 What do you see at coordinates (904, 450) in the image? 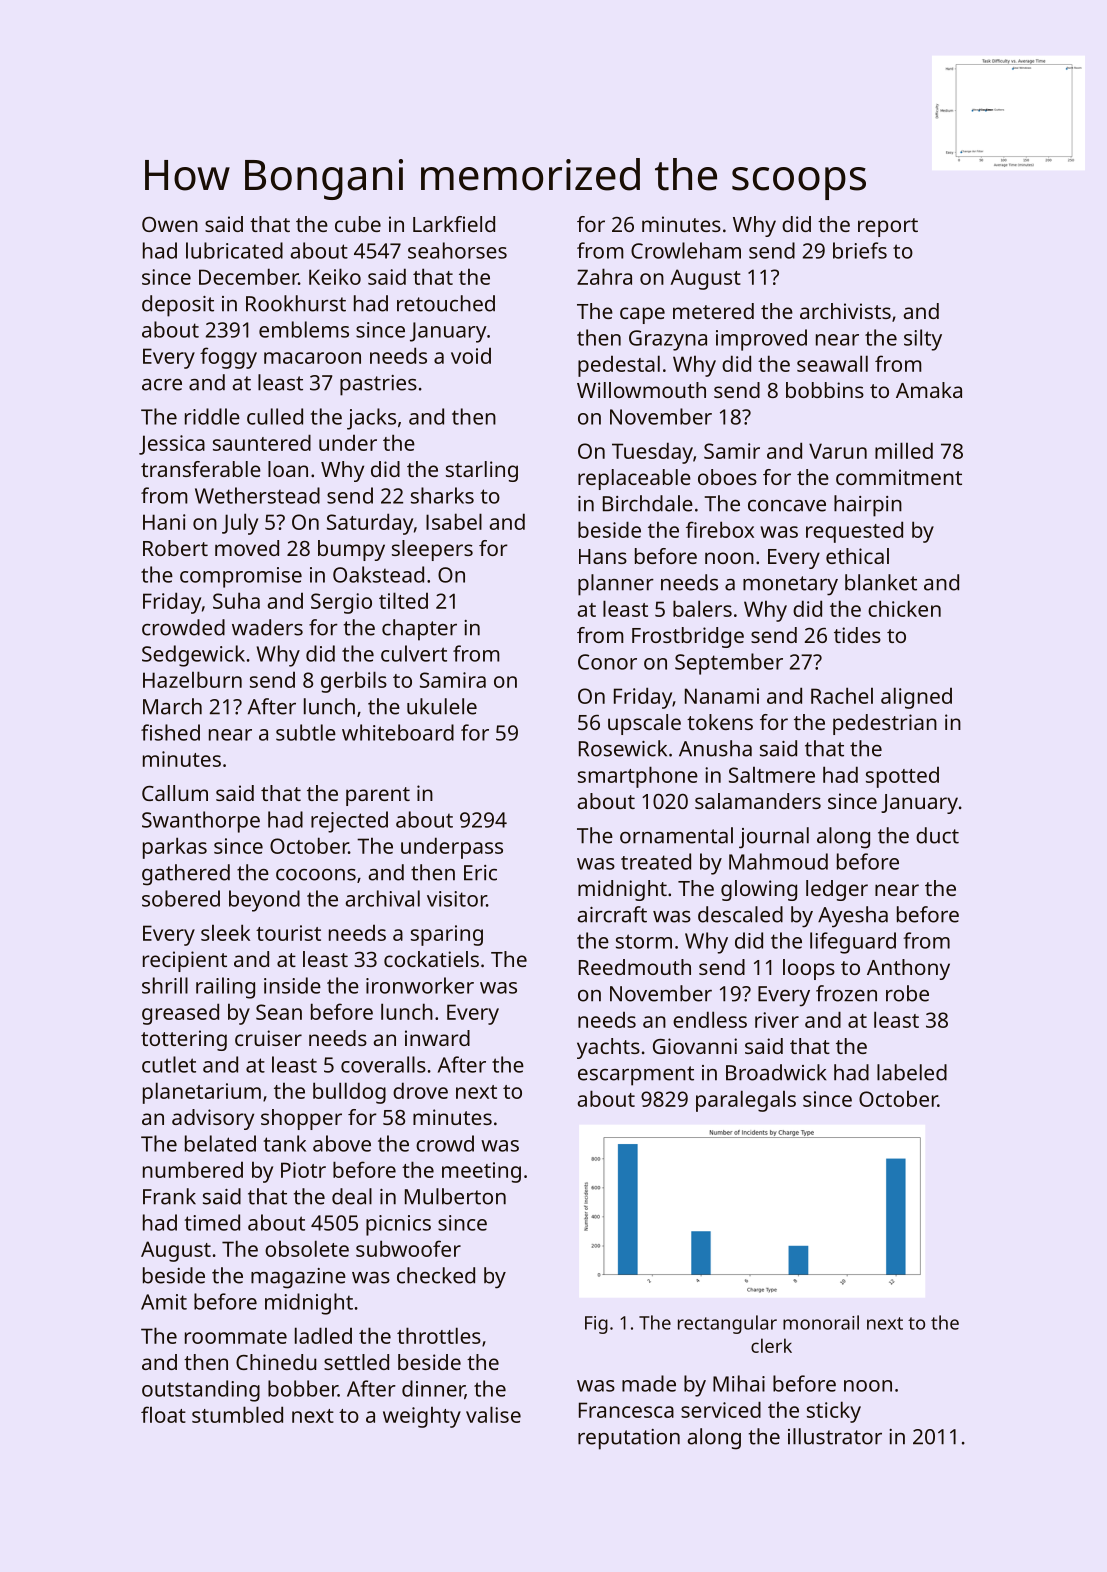
I see `milled` at bounding box center [904, 450].
